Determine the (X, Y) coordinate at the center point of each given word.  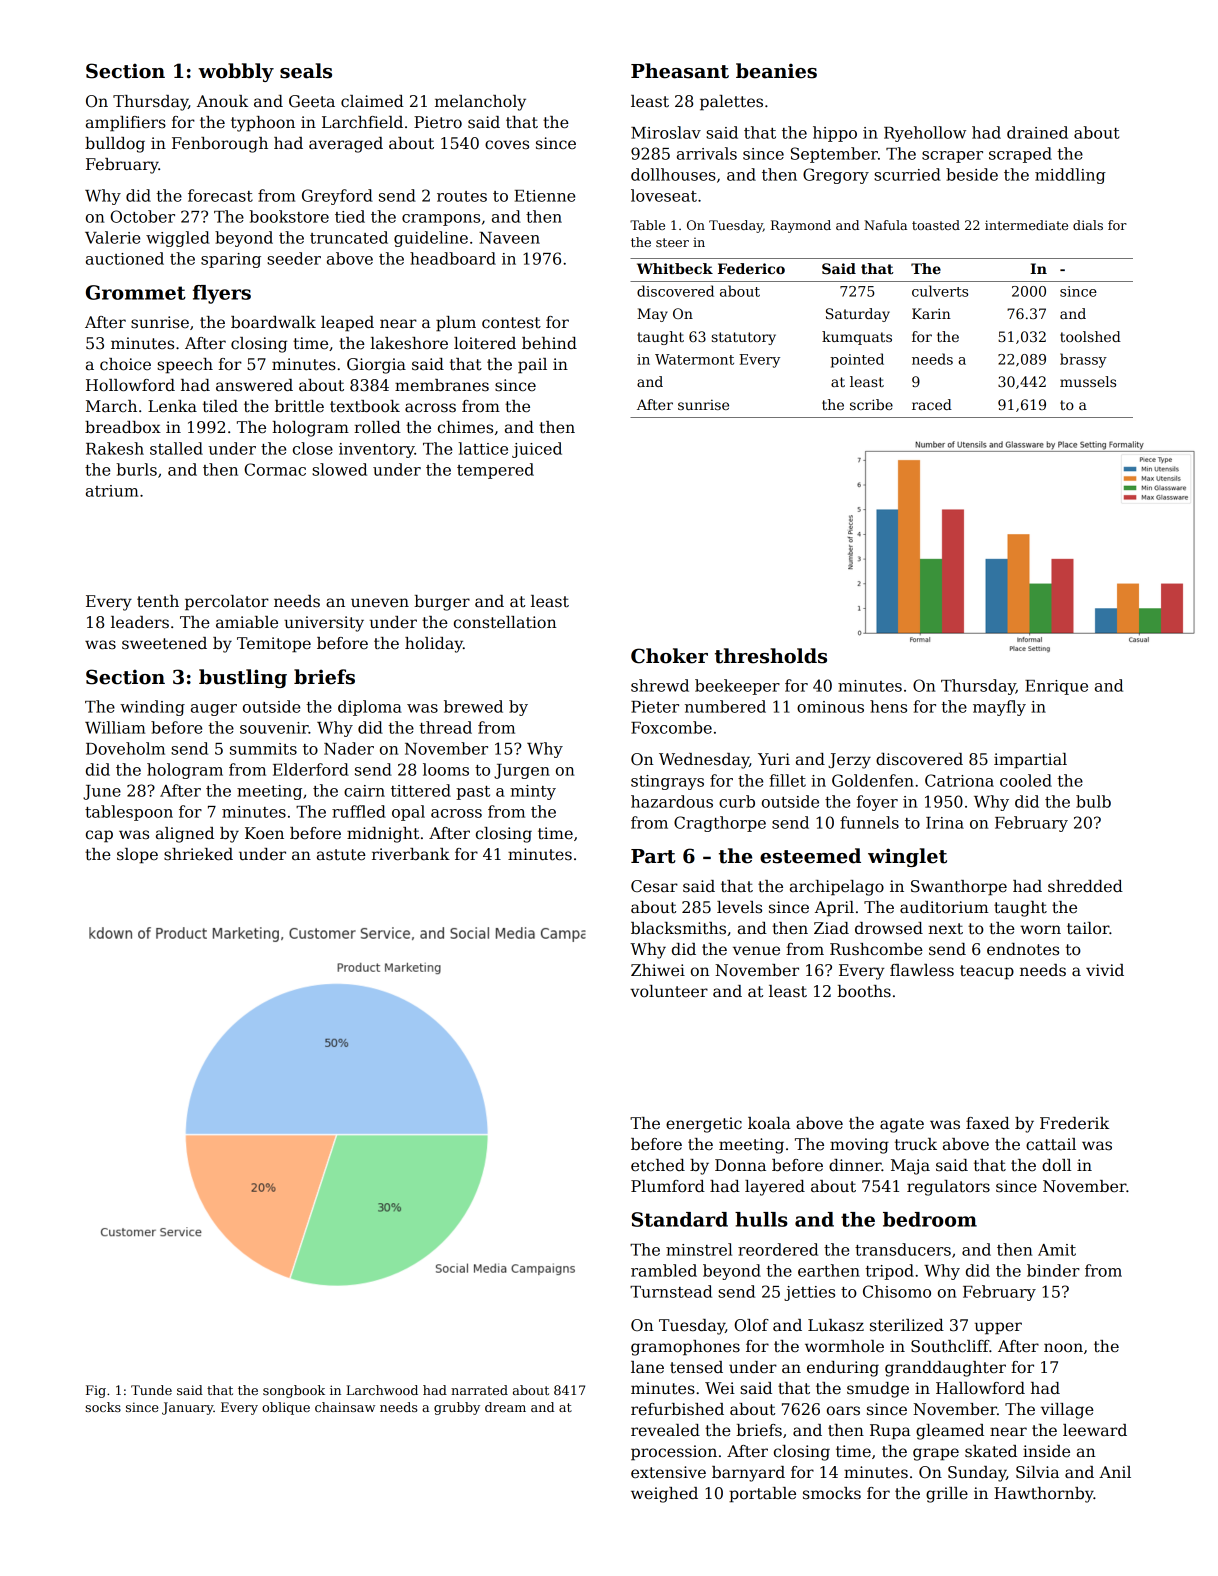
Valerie (112, 237)
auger (214, 710)
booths (864, 991)
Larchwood (382, 1390)
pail (532, 366)
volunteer (669, 991)
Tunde (151, 1390)
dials (1088, 225)
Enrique (1056, 687)
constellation (505, 622)
